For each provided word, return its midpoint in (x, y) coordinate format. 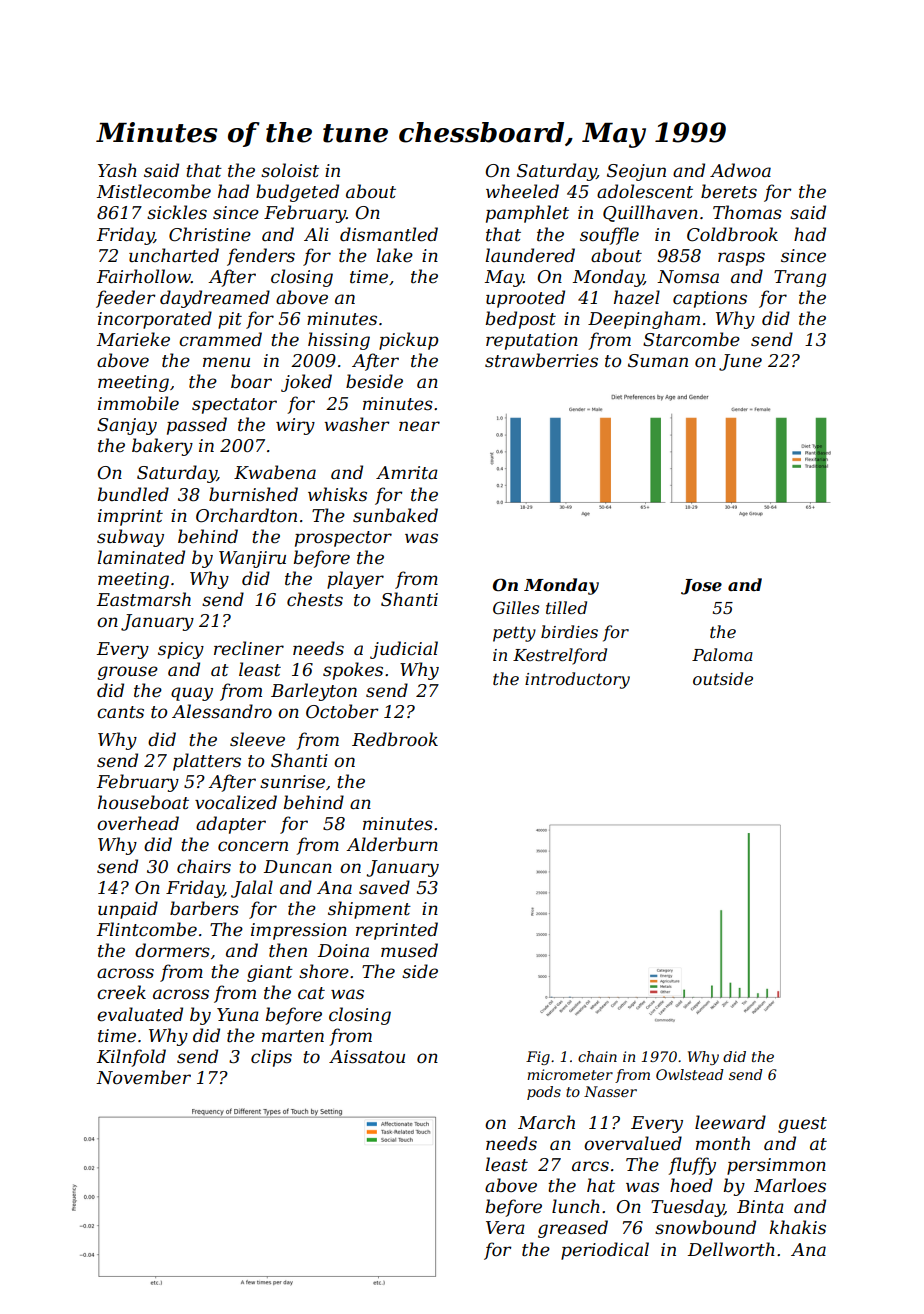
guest (802, 1125)
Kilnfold (131, 1058)
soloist (290, 170)
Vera (505, 1228)
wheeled (522, 191)
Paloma (722, 654)
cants (120, 712)
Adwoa (740, 170)
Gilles (516, 607)
